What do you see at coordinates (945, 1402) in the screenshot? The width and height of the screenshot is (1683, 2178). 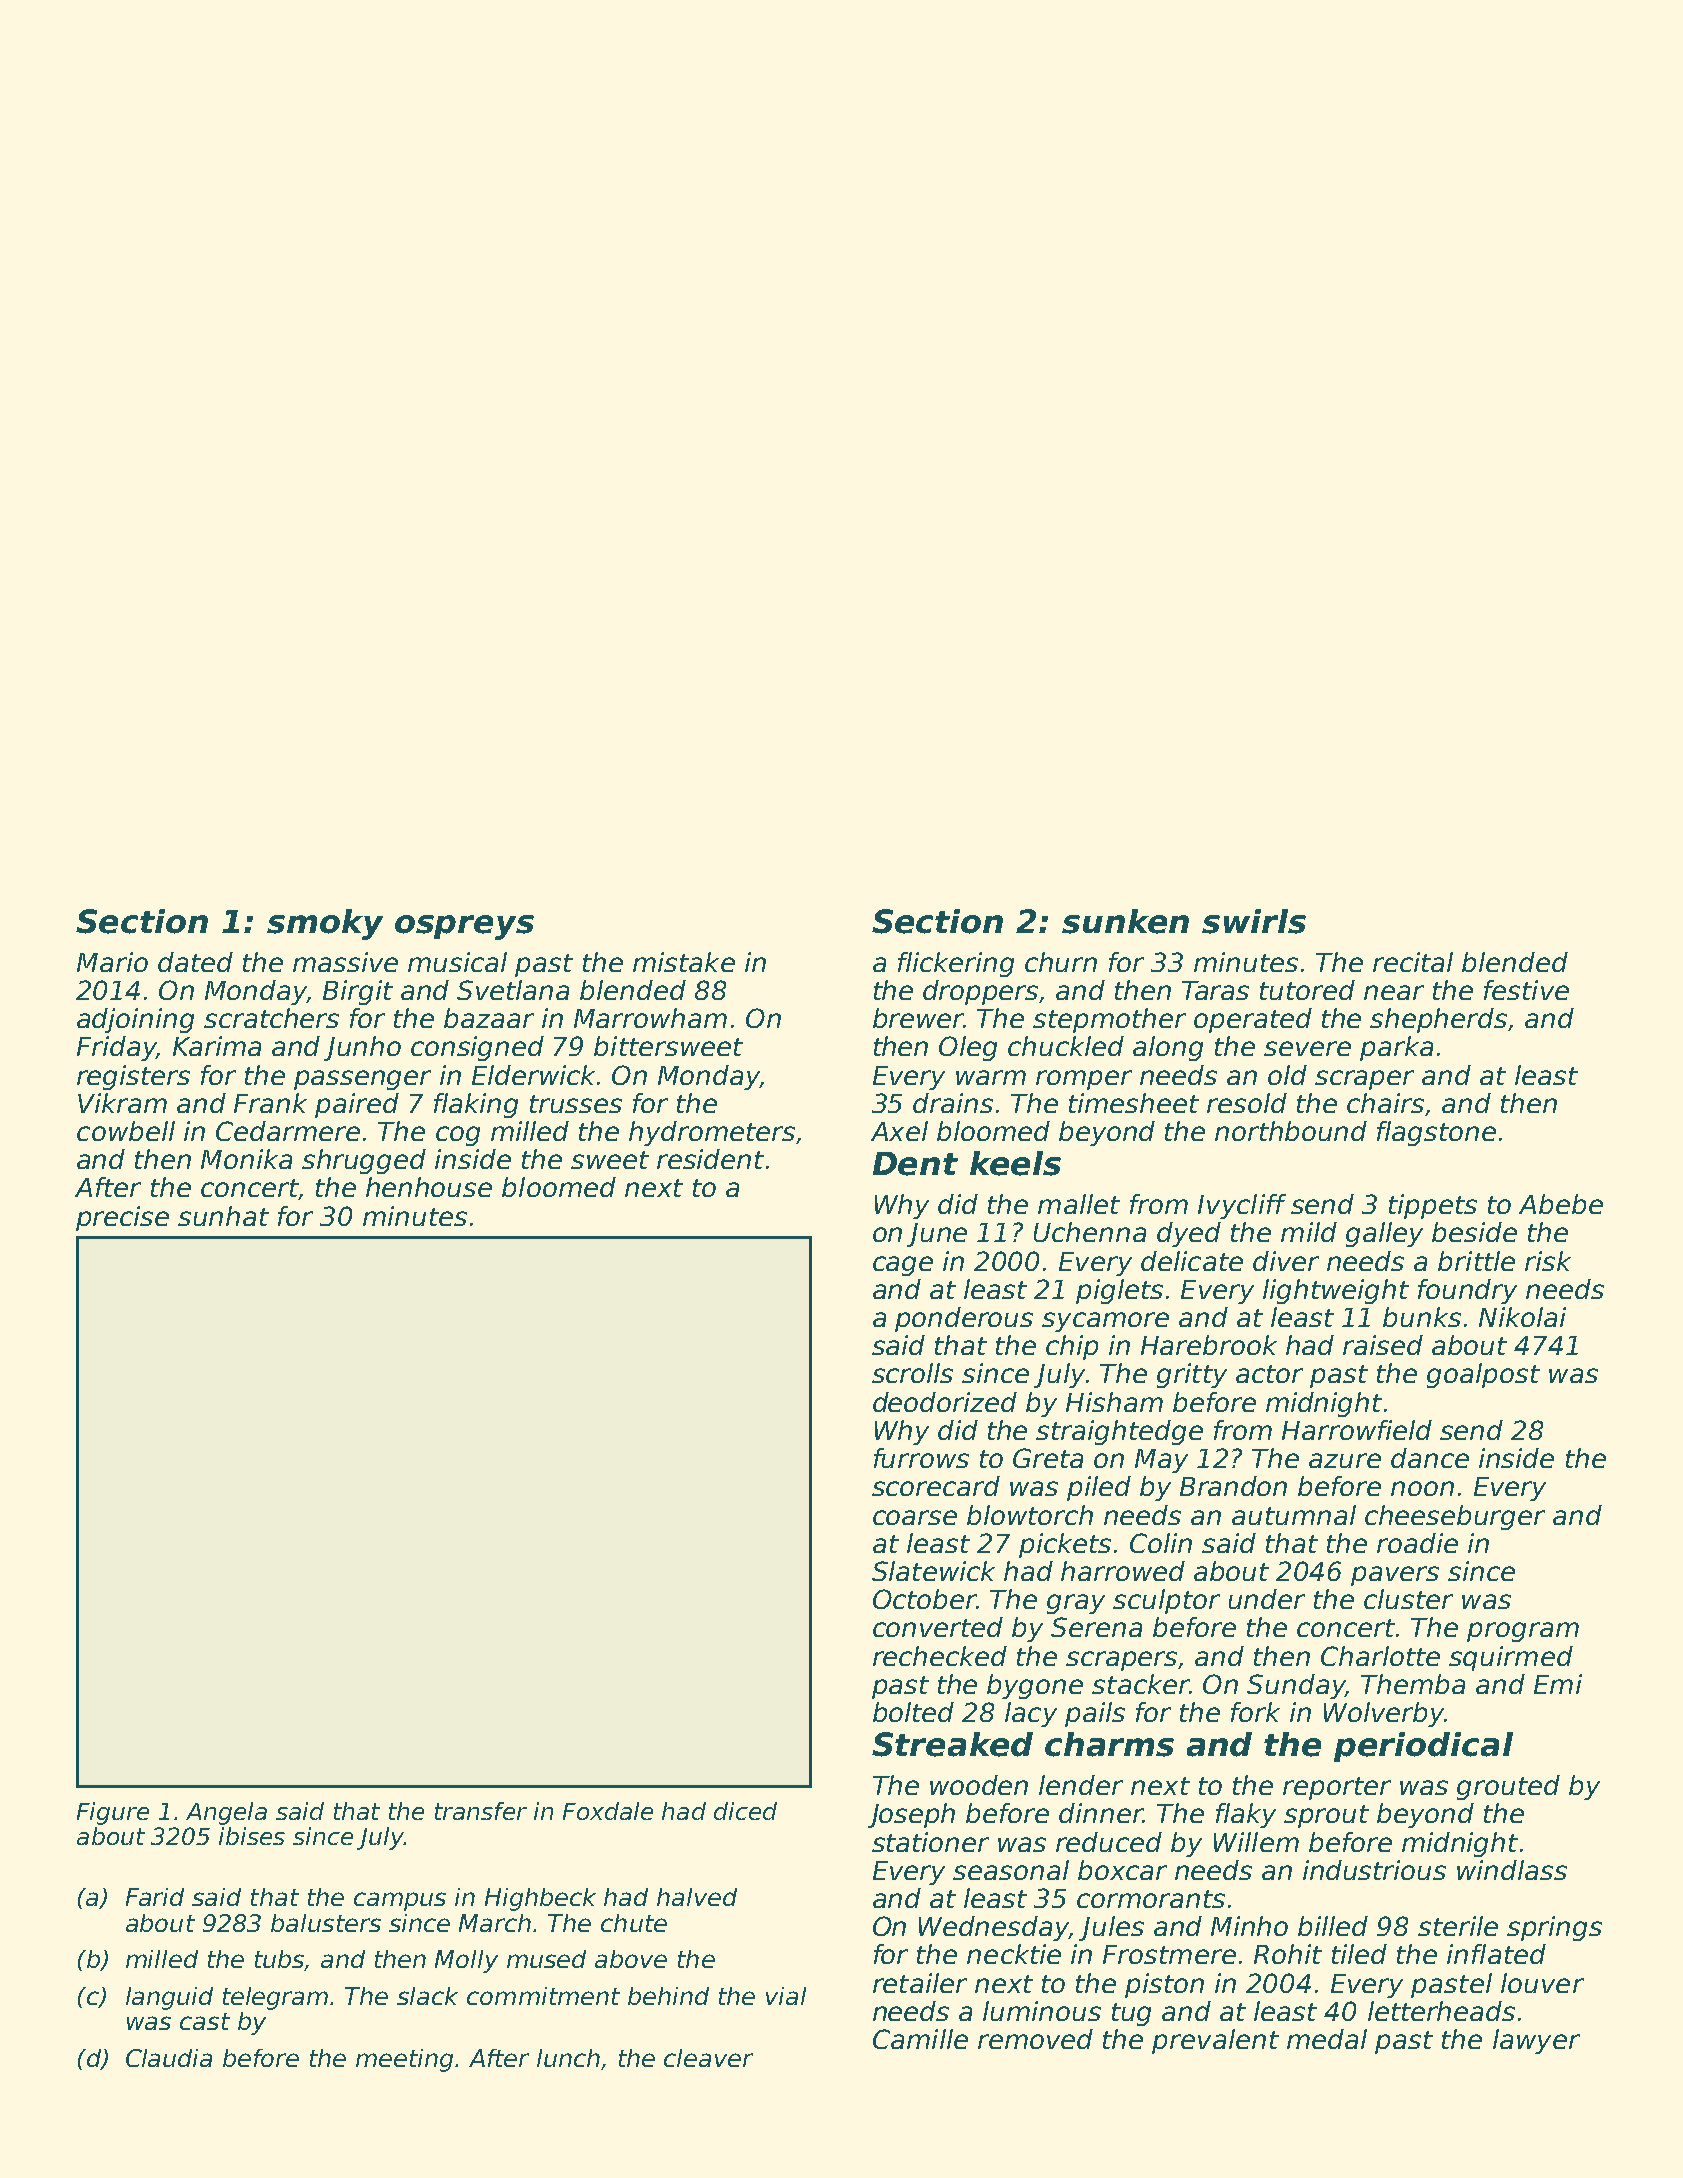 I see `deodorized` at bounding box center [945, 1402].
